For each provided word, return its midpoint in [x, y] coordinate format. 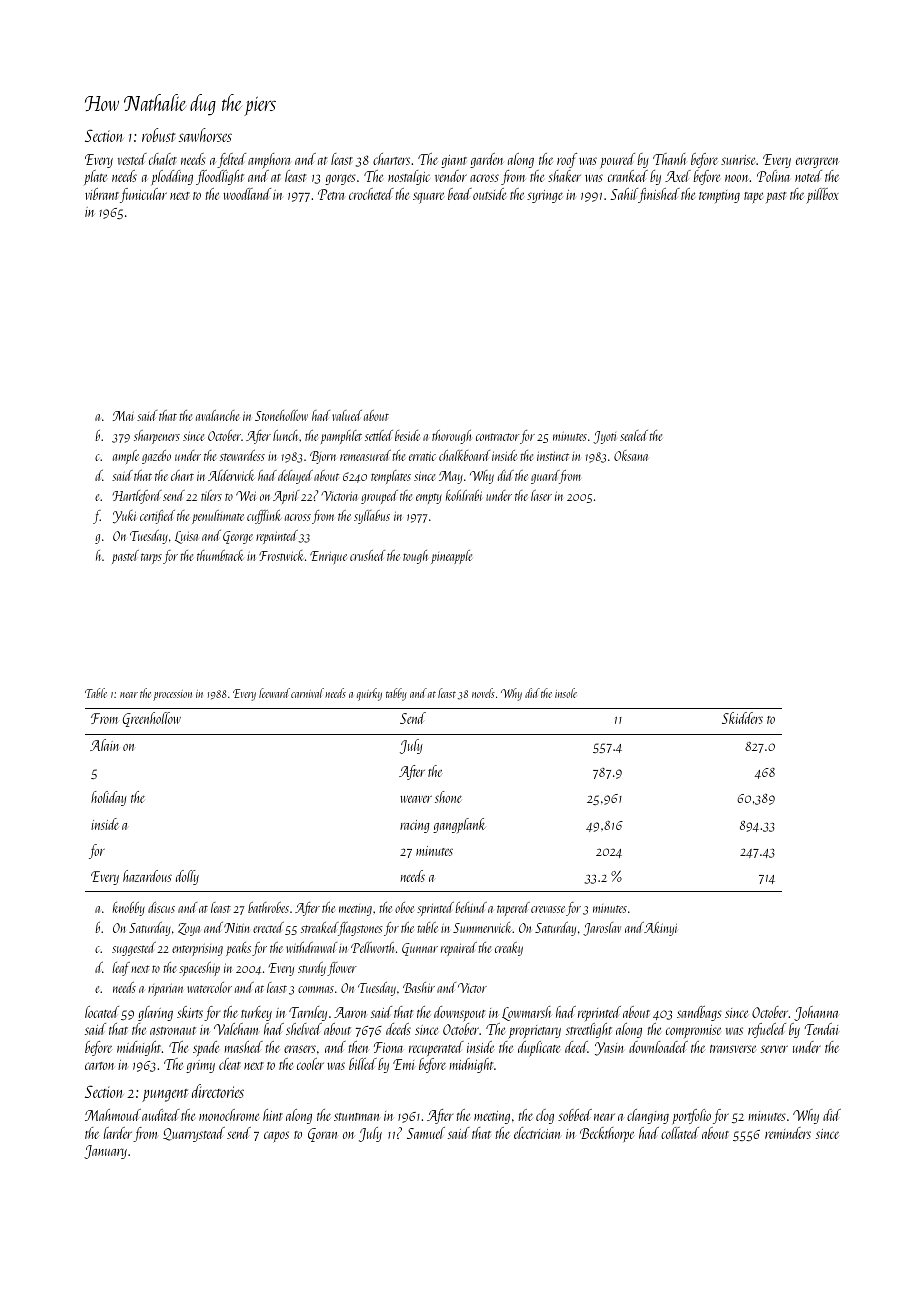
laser [541, 495]
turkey [256, 1013]
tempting [719, 196]
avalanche [217, 415]
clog [545, 1116]
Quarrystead [194, 1134]
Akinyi [660, 929]
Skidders [742, 718]
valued [347, 415]
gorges [340, 179]
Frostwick [281, 555]
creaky [509, 949]
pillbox [822, 196]
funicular [143, 195]
